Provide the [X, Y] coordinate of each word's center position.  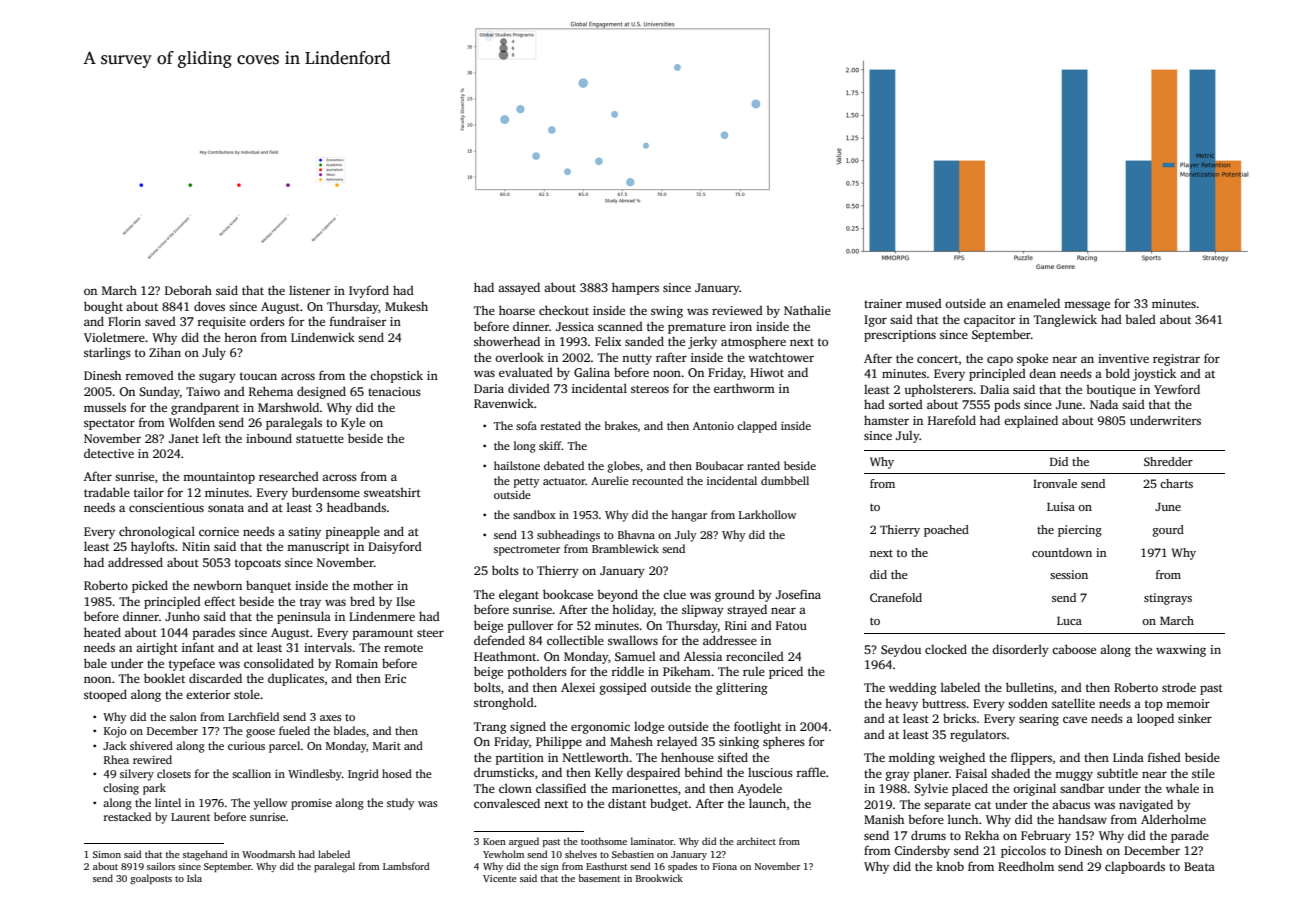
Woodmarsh [268, 854]
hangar [689, 516]
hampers [635, 288]
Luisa [1061, 506]
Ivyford [369, 291]
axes [331, 718]
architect [756, 841]
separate [947, 806]
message [1087, 306]
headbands [356, 507]
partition [520, 759]
